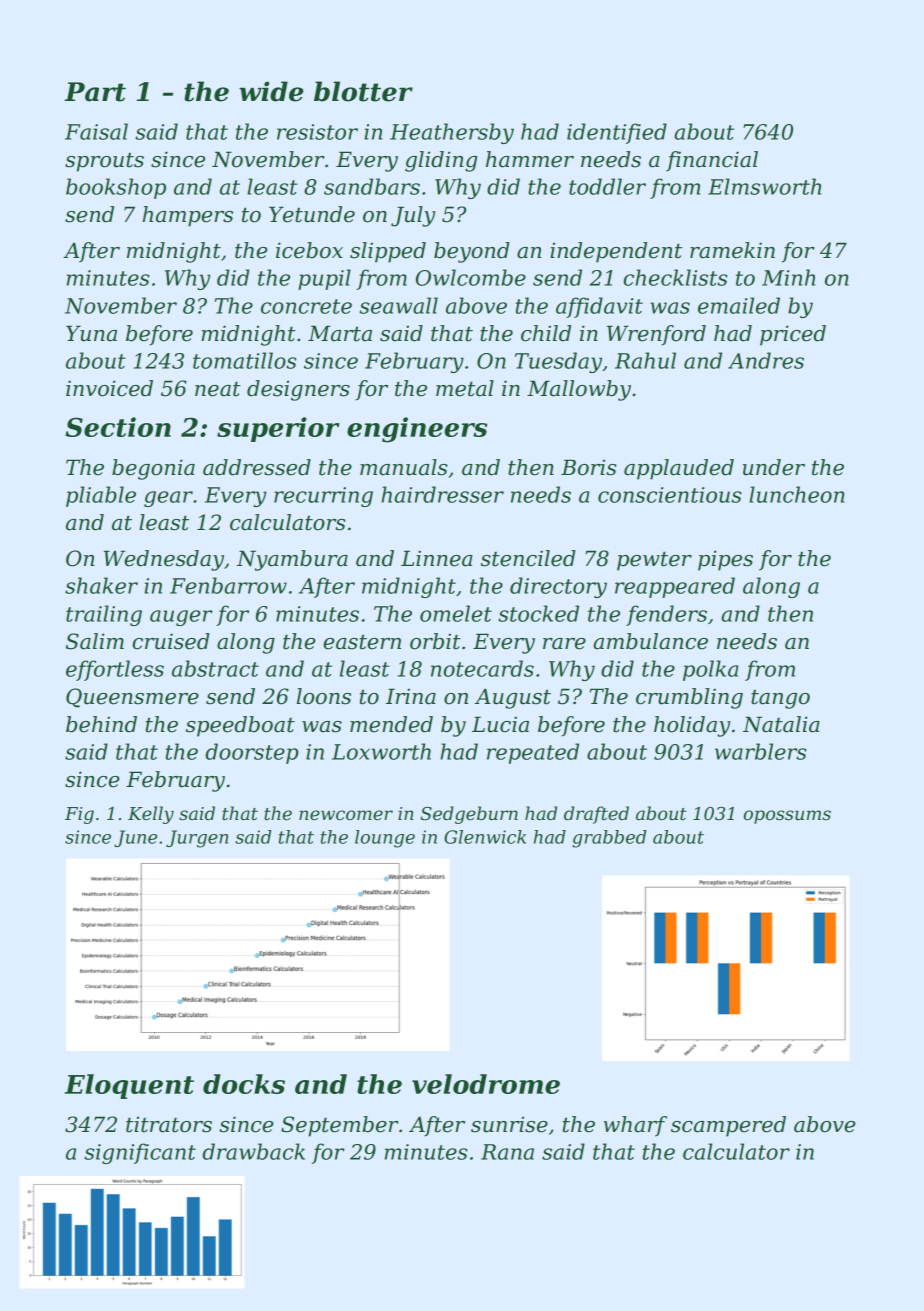  What do you see at coordinates (617, 133) in the screenshot?
I see `identified` at bounding box center [617, 133].
